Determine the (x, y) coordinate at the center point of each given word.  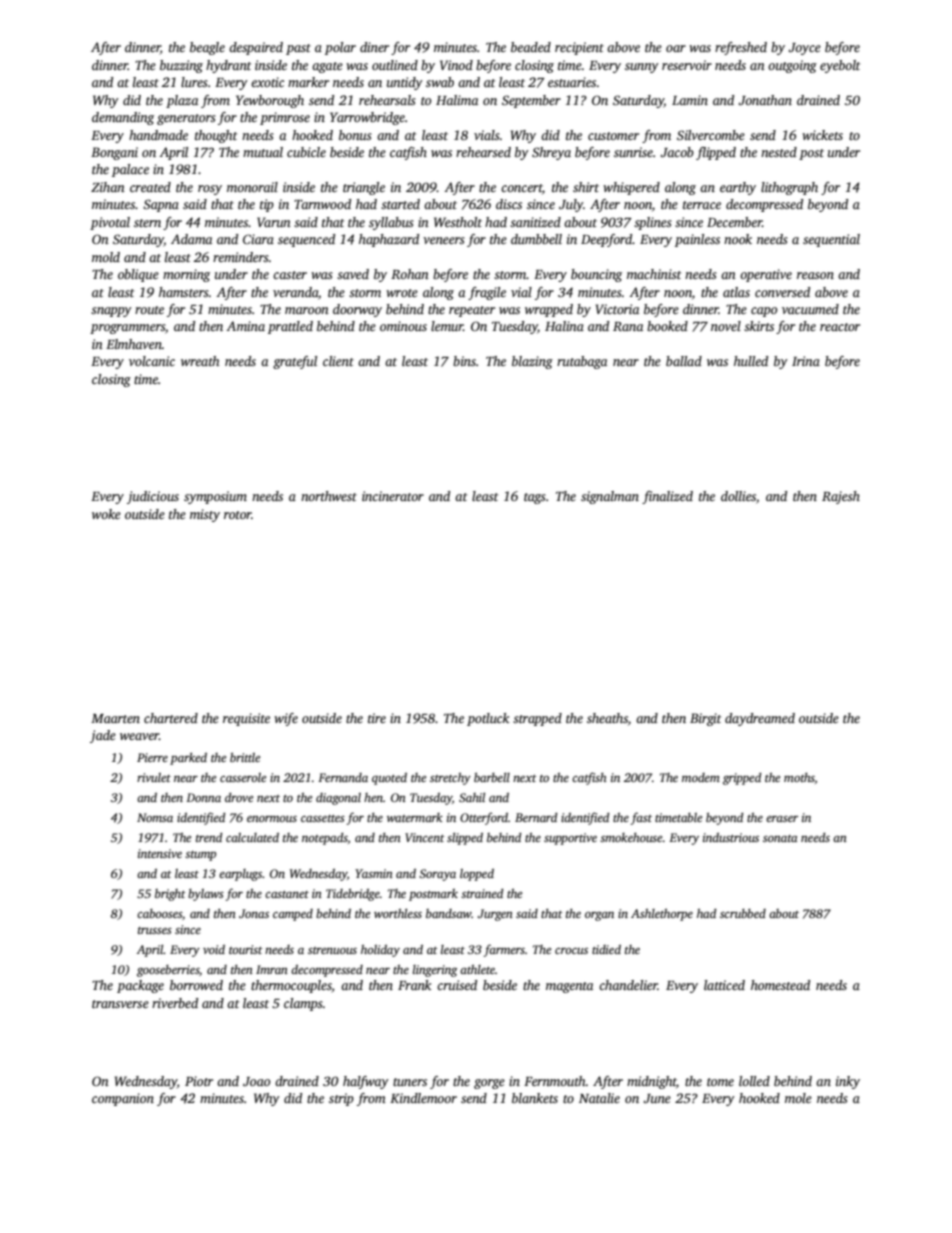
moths (799, 777)
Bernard (536, 817)
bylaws (206, 895)
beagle (207, 48)
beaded (531, 47)
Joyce (804, 49)
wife (286, 719)
